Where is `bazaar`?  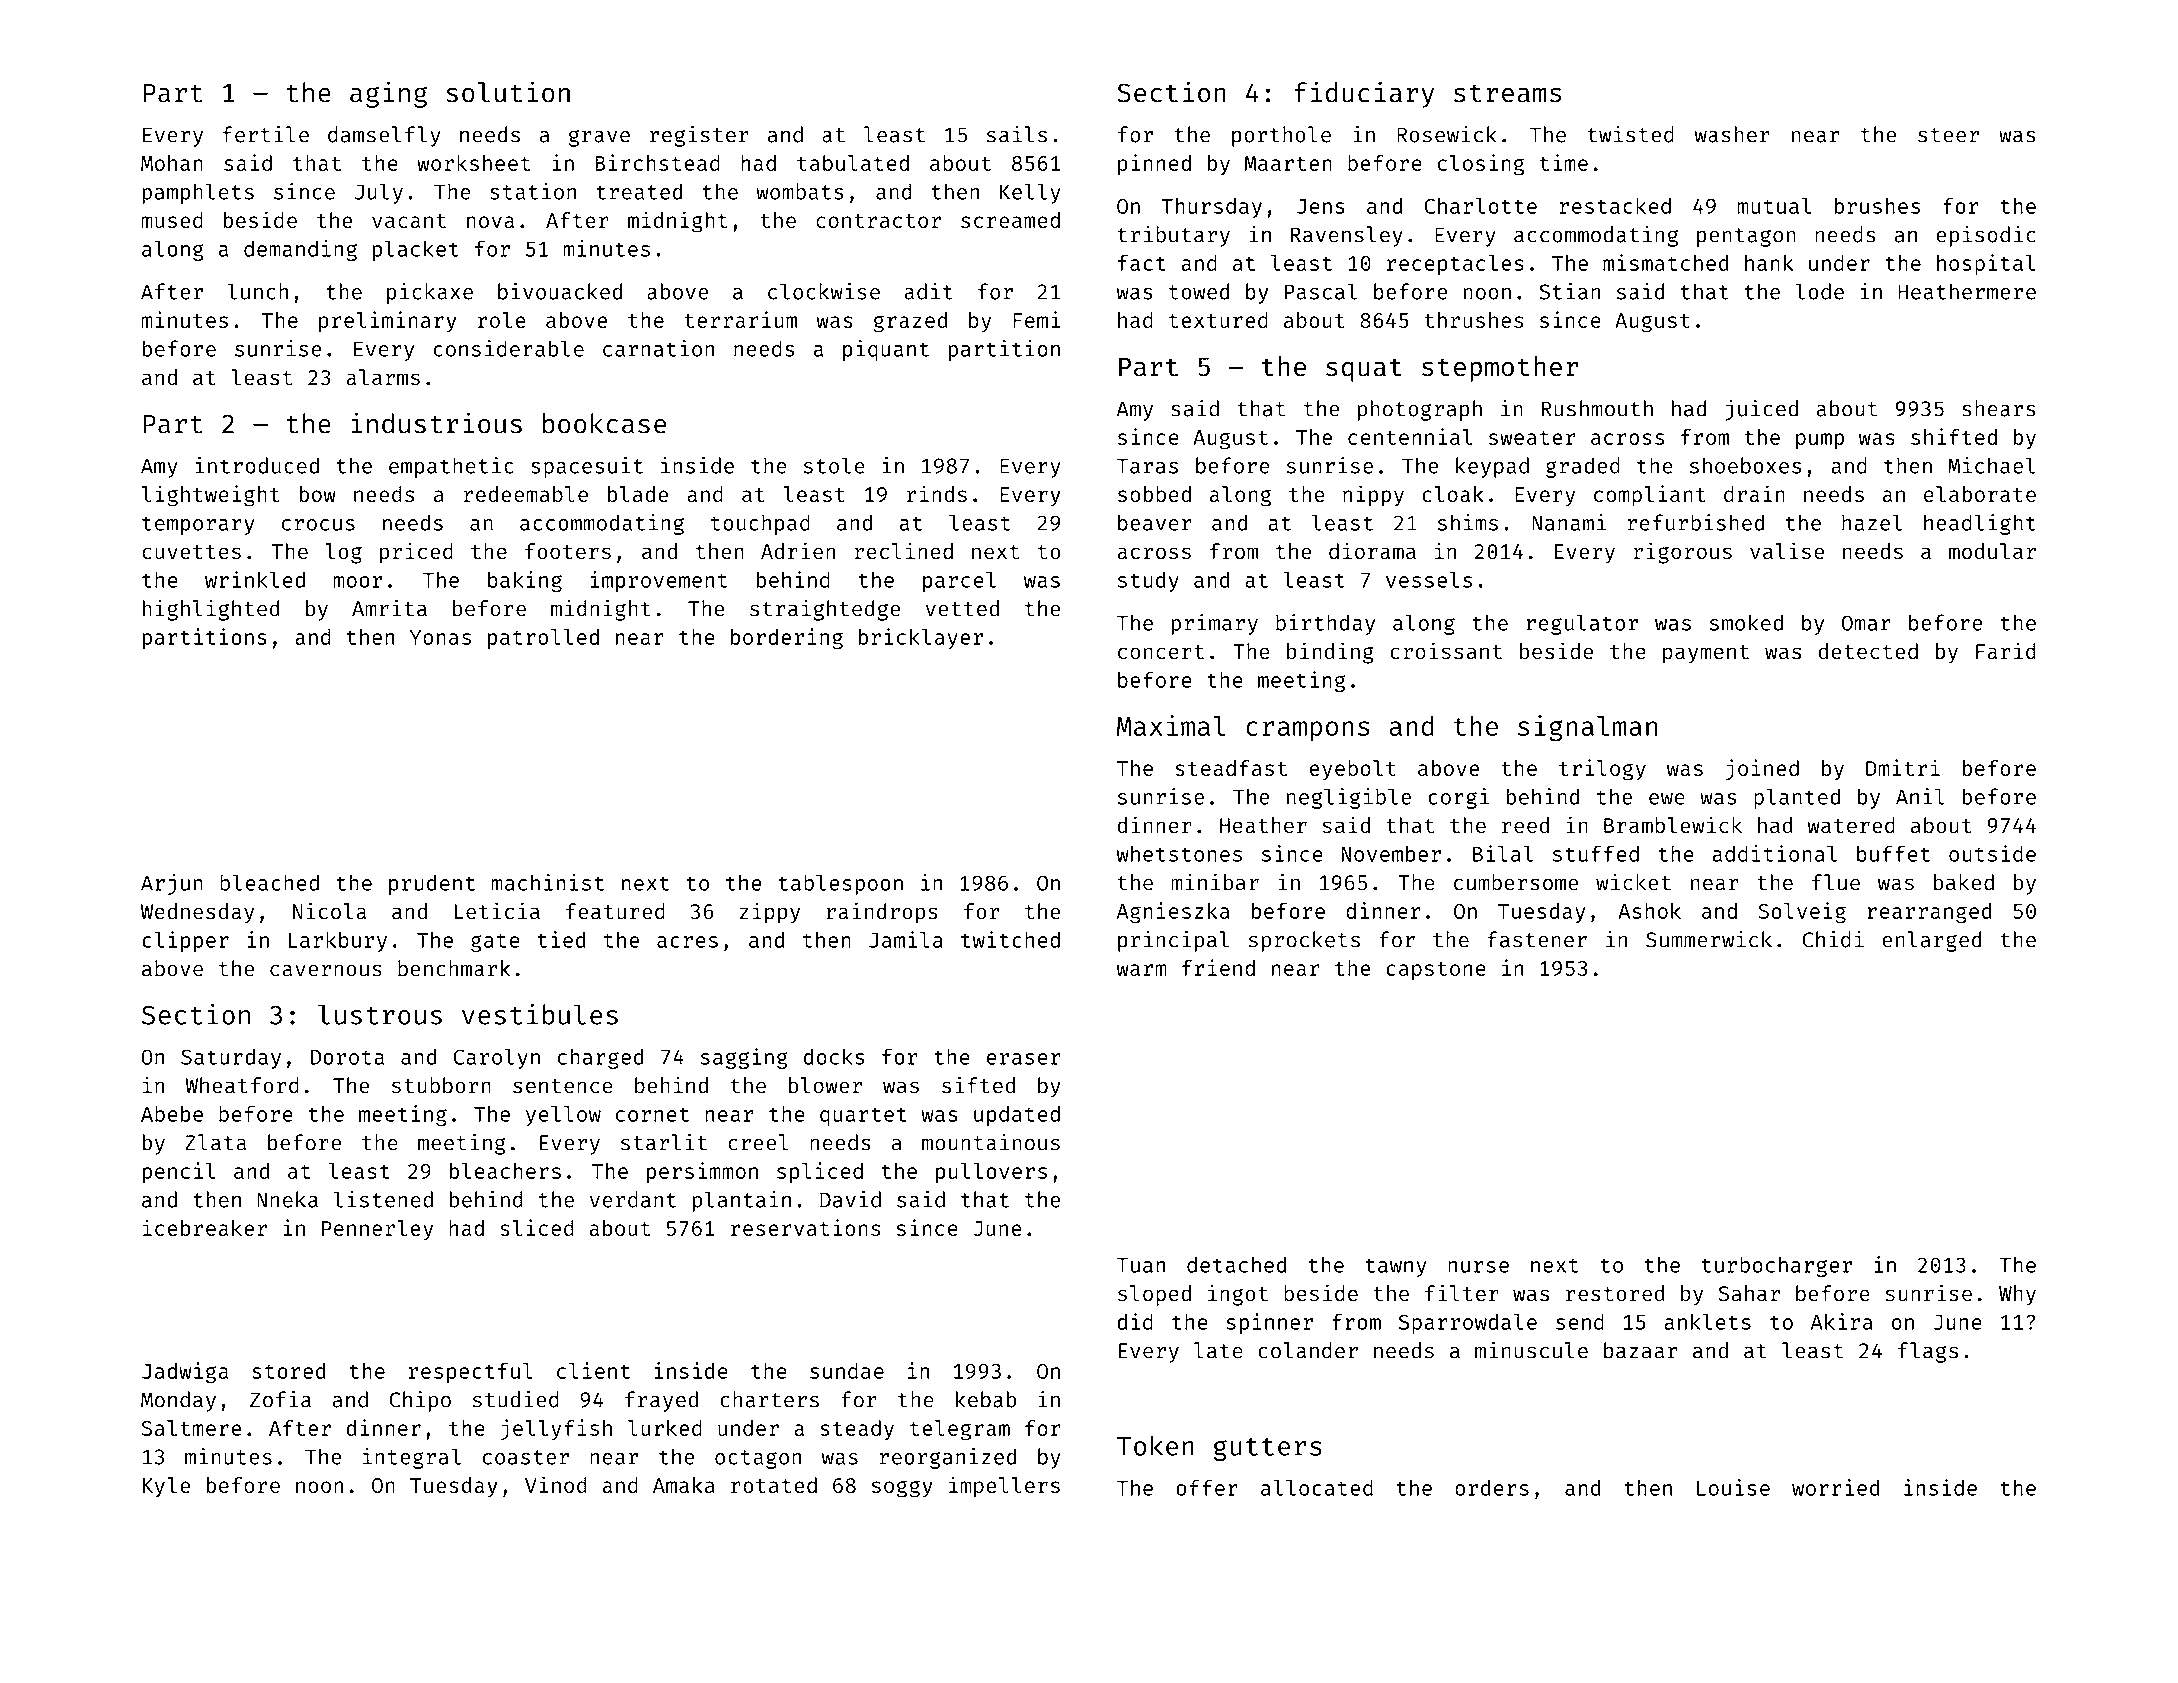
bazaar is located at coordinates (1641, 1350).
